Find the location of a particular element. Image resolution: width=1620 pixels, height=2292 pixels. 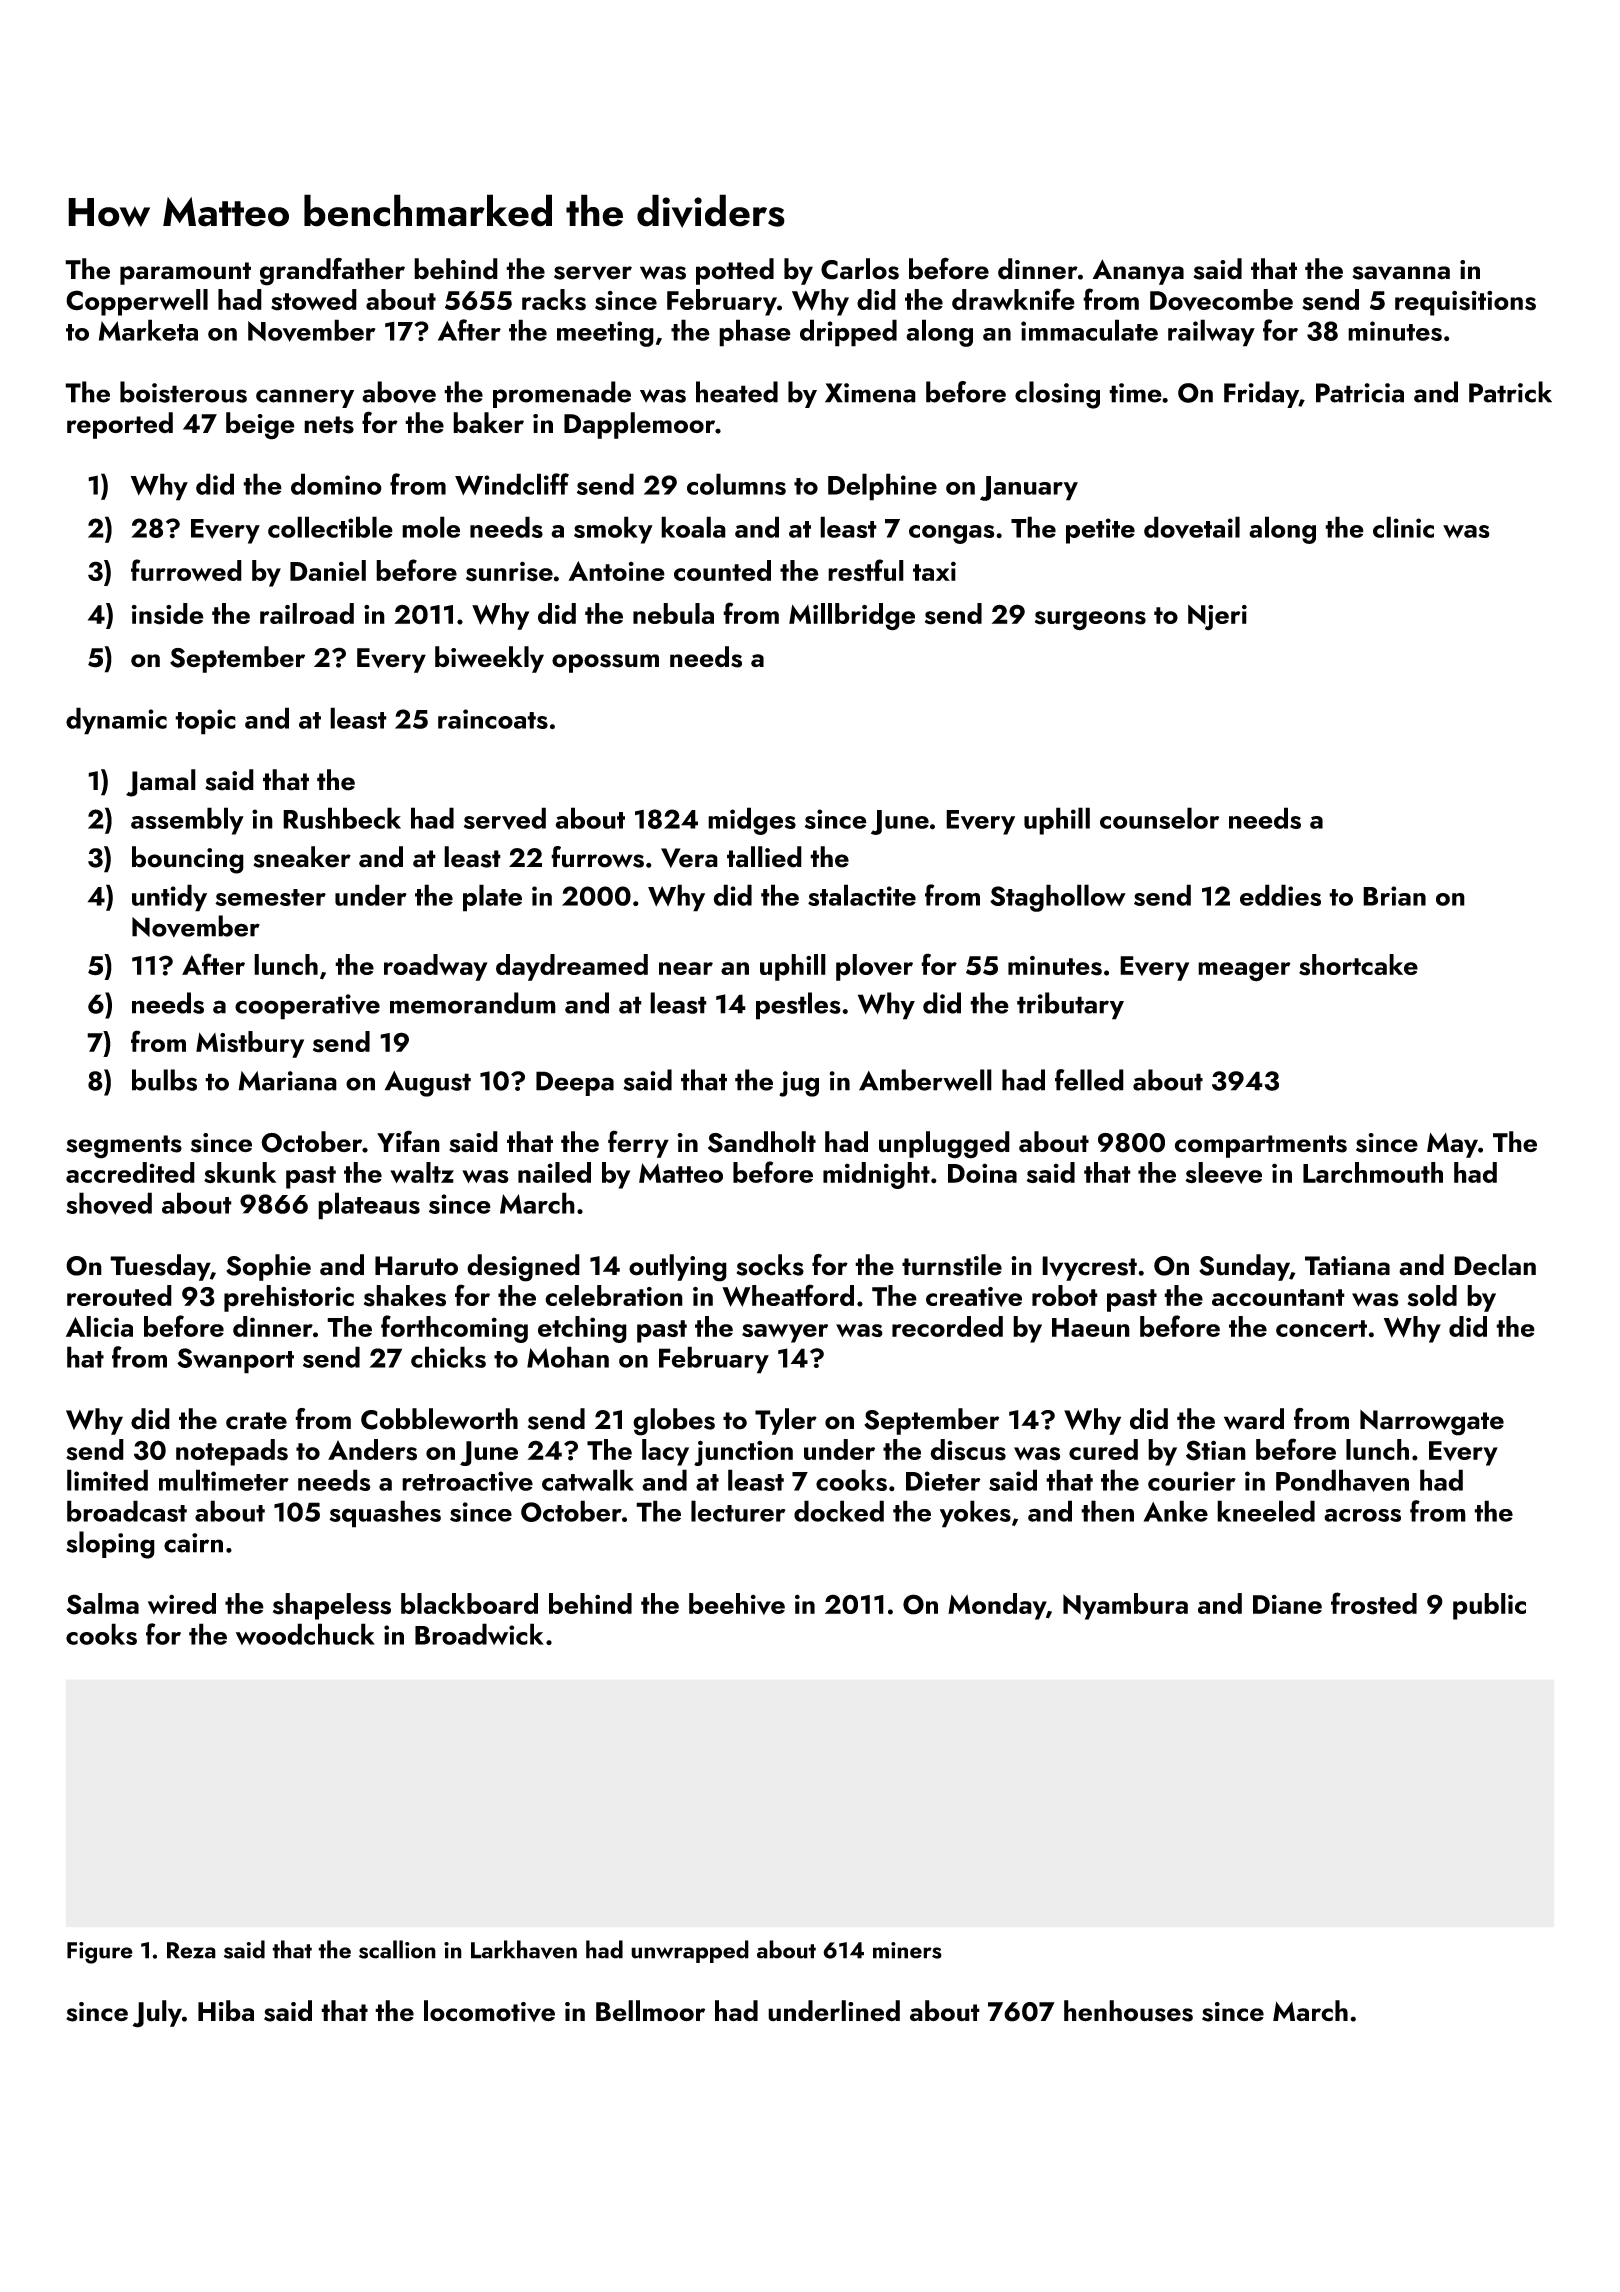

assembly is located at coordinates (187, 821).
